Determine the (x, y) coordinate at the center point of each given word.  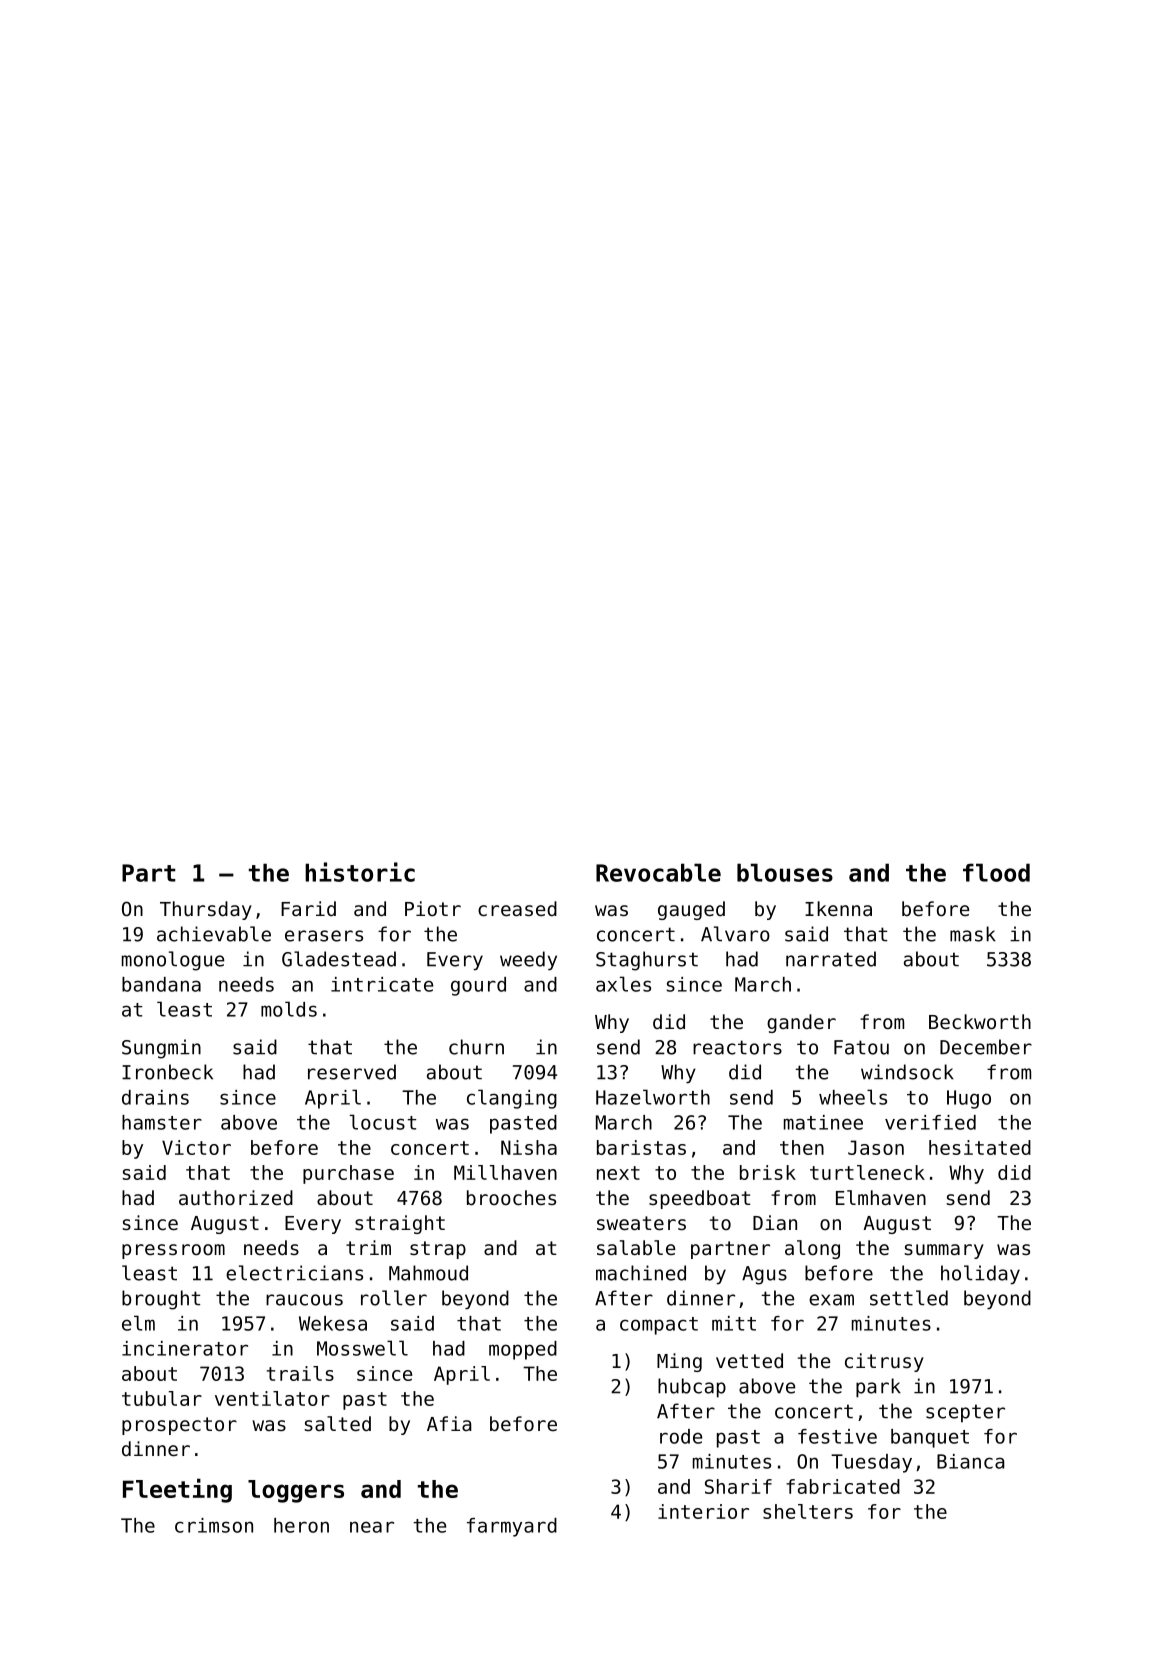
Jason (876, 1147)
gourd (478, 986)
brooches (511, 1198)
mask (973, 934)
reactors (737, 1047)
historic (360, 872)
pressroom (173, 1251)
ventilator (272, 1398)
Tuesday (871, 1463)
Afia (449, 1423)
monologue (173, 961)
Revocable (658, 872)
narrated (831, 959)
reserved (352, 1072)
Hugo (969, 1099)
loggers (296, 1491)
